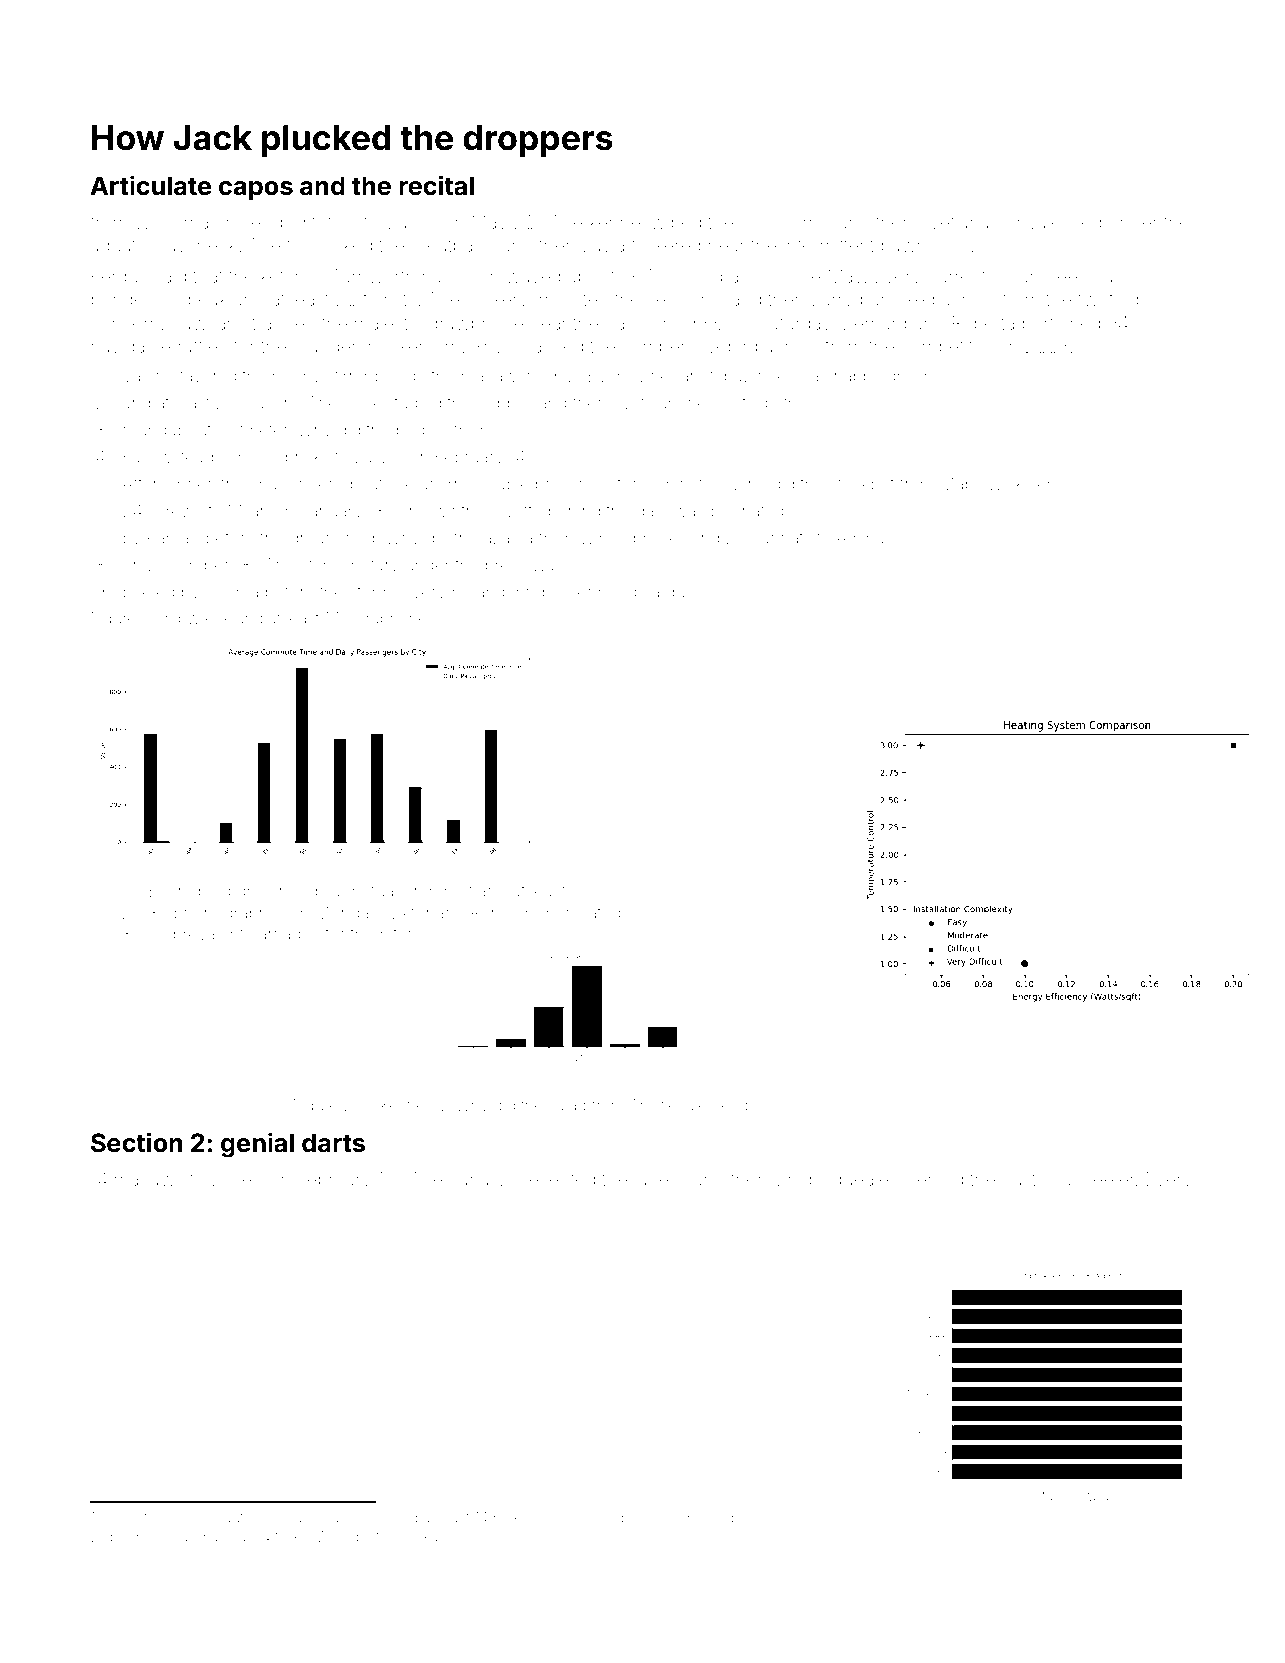 The width and height of the screenshot is (1285, 1663). What do you see at coordinates (516, 1519) in the screenshot?
I see `pickets` at bounding box center [516, 1519].
